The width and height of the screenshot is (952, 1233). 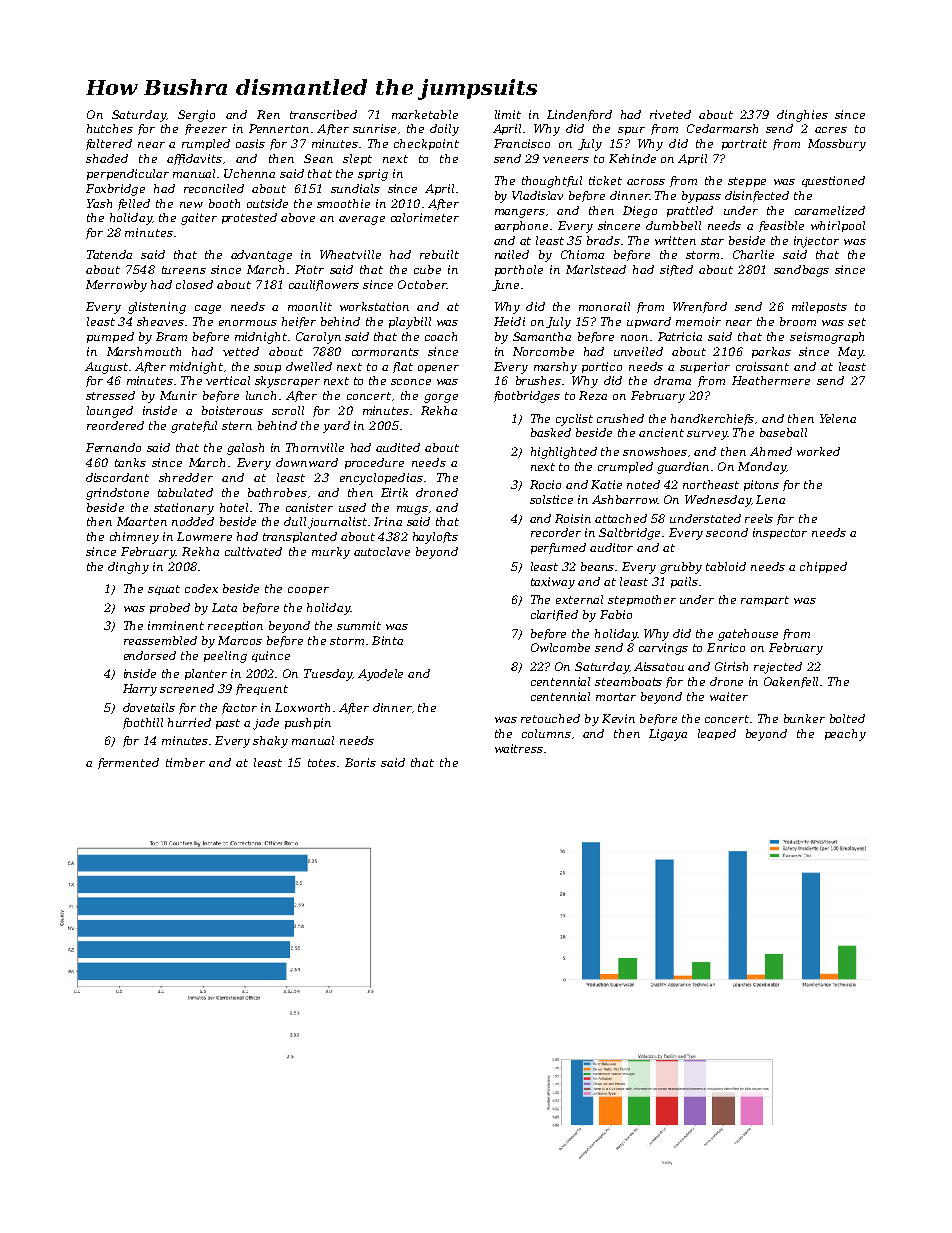 I want to click on waitress, so click(x=519, y=748).
